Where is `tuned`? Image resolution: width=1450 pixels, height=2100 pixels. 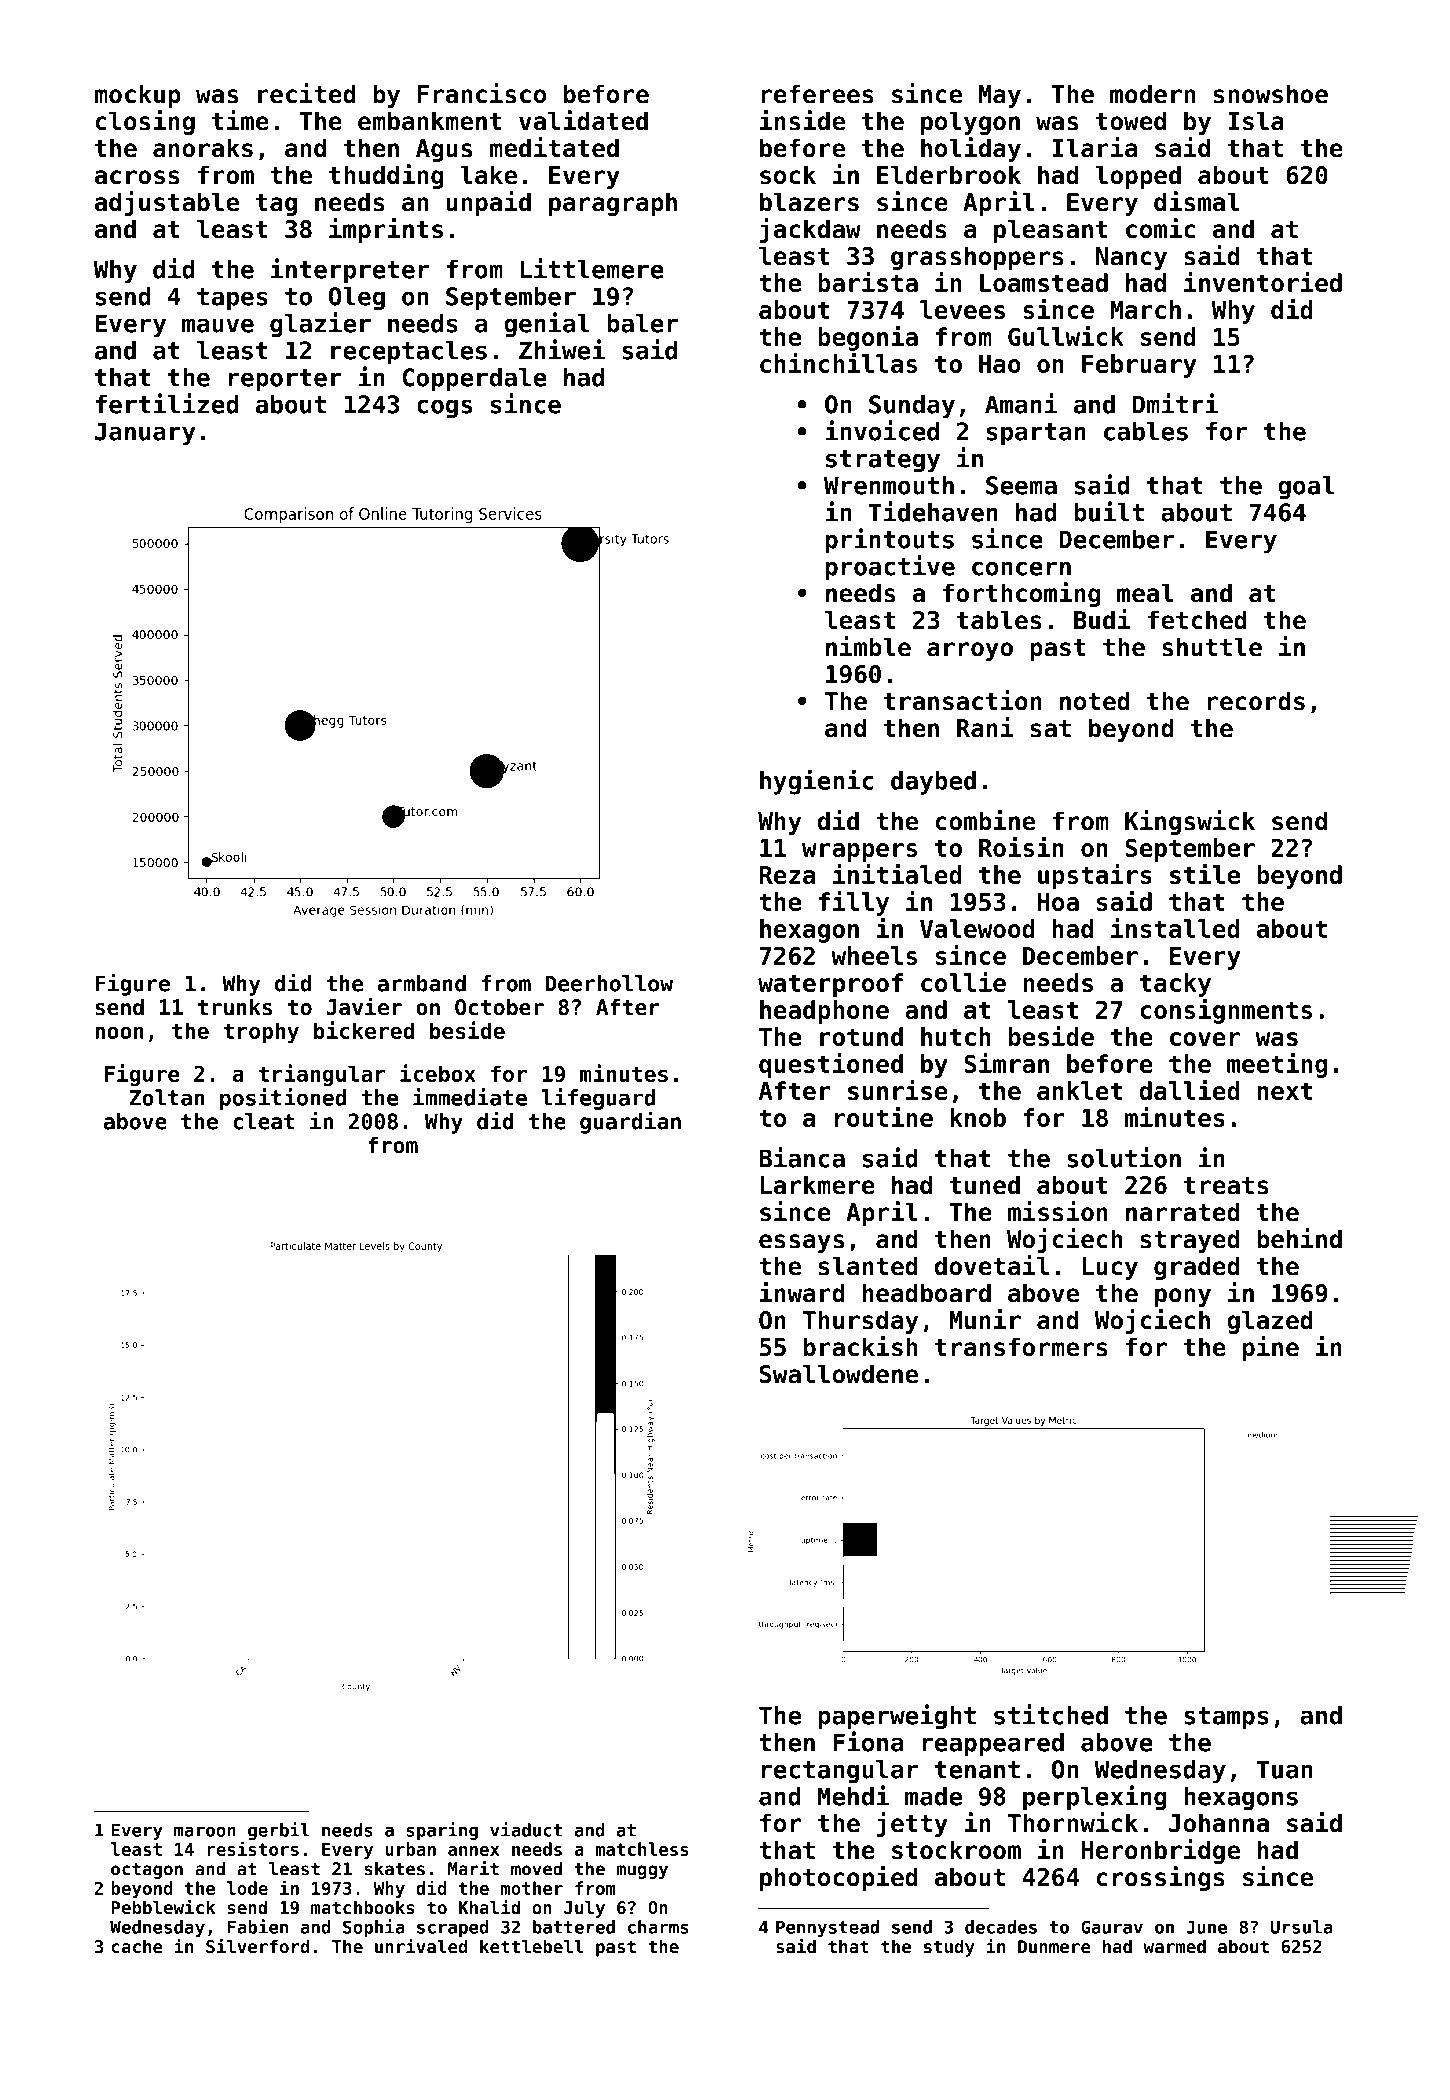 tuned is located at coordinates (985, 1185).
